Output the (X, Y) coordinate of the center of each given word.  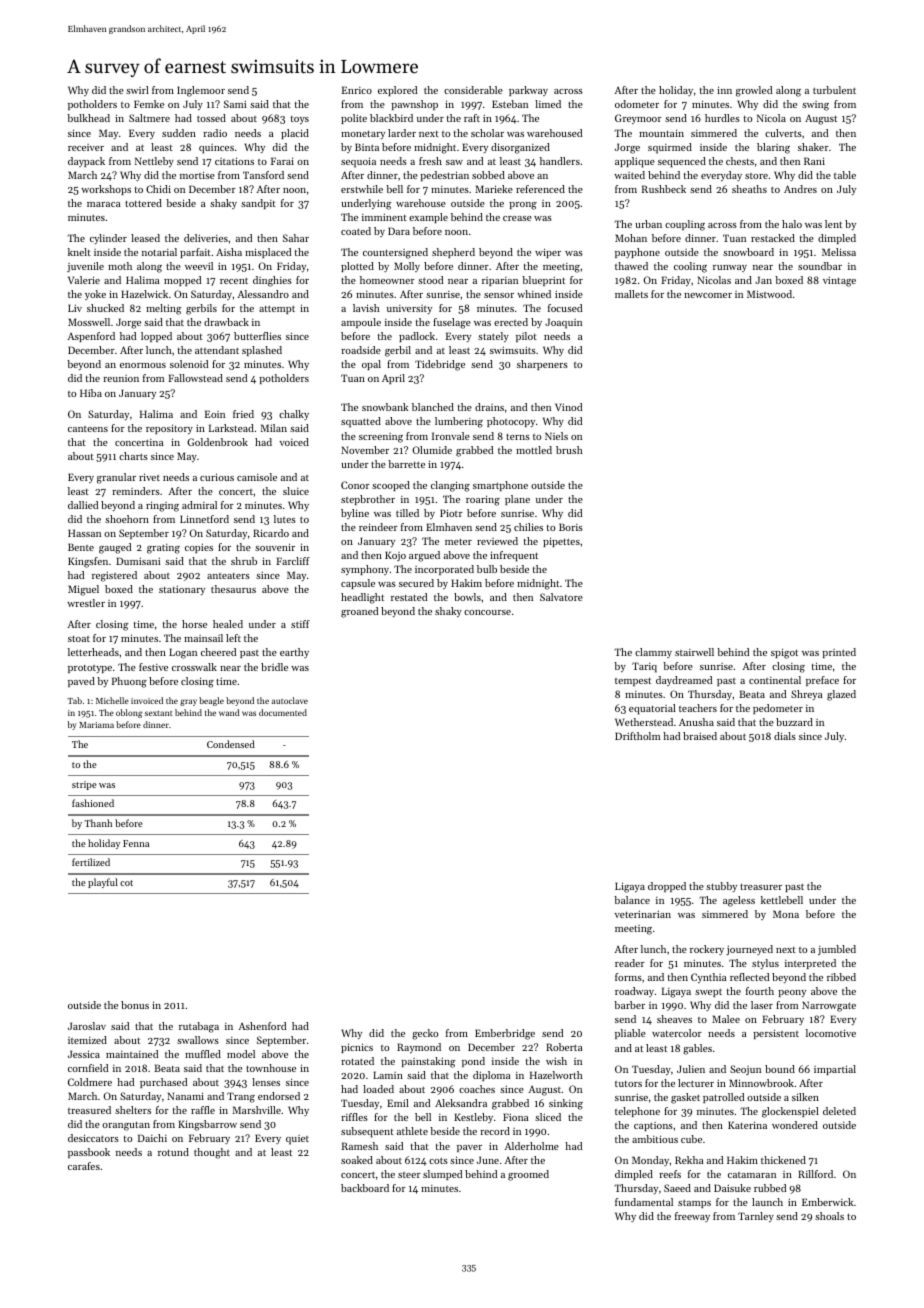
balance (632, 900)
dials (785, 736)
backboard (365, 1188)
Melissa (839, 252)
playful (103, 883)
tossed (211, 118)
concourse (487, 612)
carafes (84, 1166)
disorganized (520, 148)
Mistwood (769, 294)
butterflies (257, 336)
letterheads (93, 652)
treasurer (761, 886)
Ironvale (451, 436)
